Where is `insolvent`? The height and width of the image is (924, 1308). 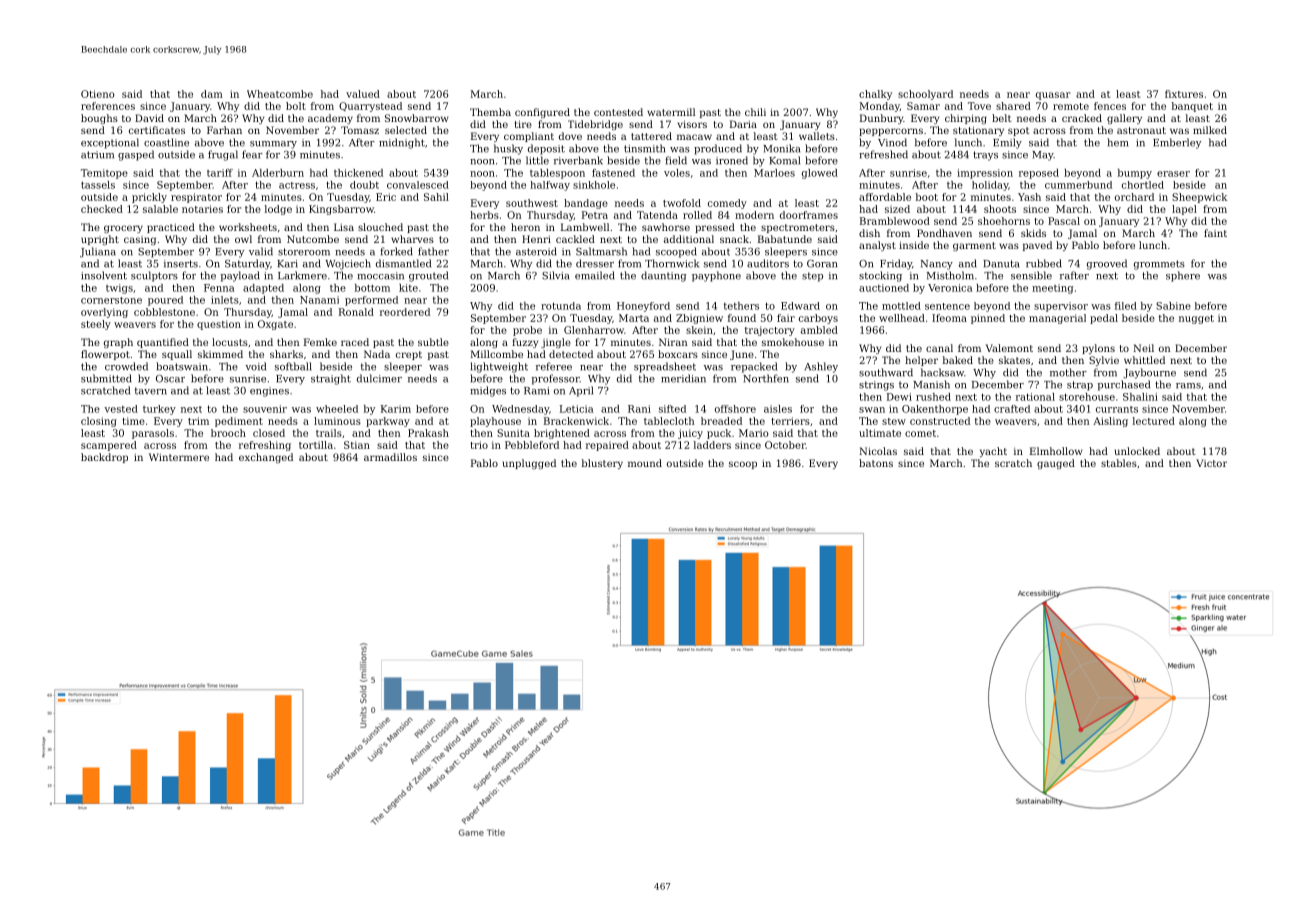
insolvent is located at coordinates (104, 275).
